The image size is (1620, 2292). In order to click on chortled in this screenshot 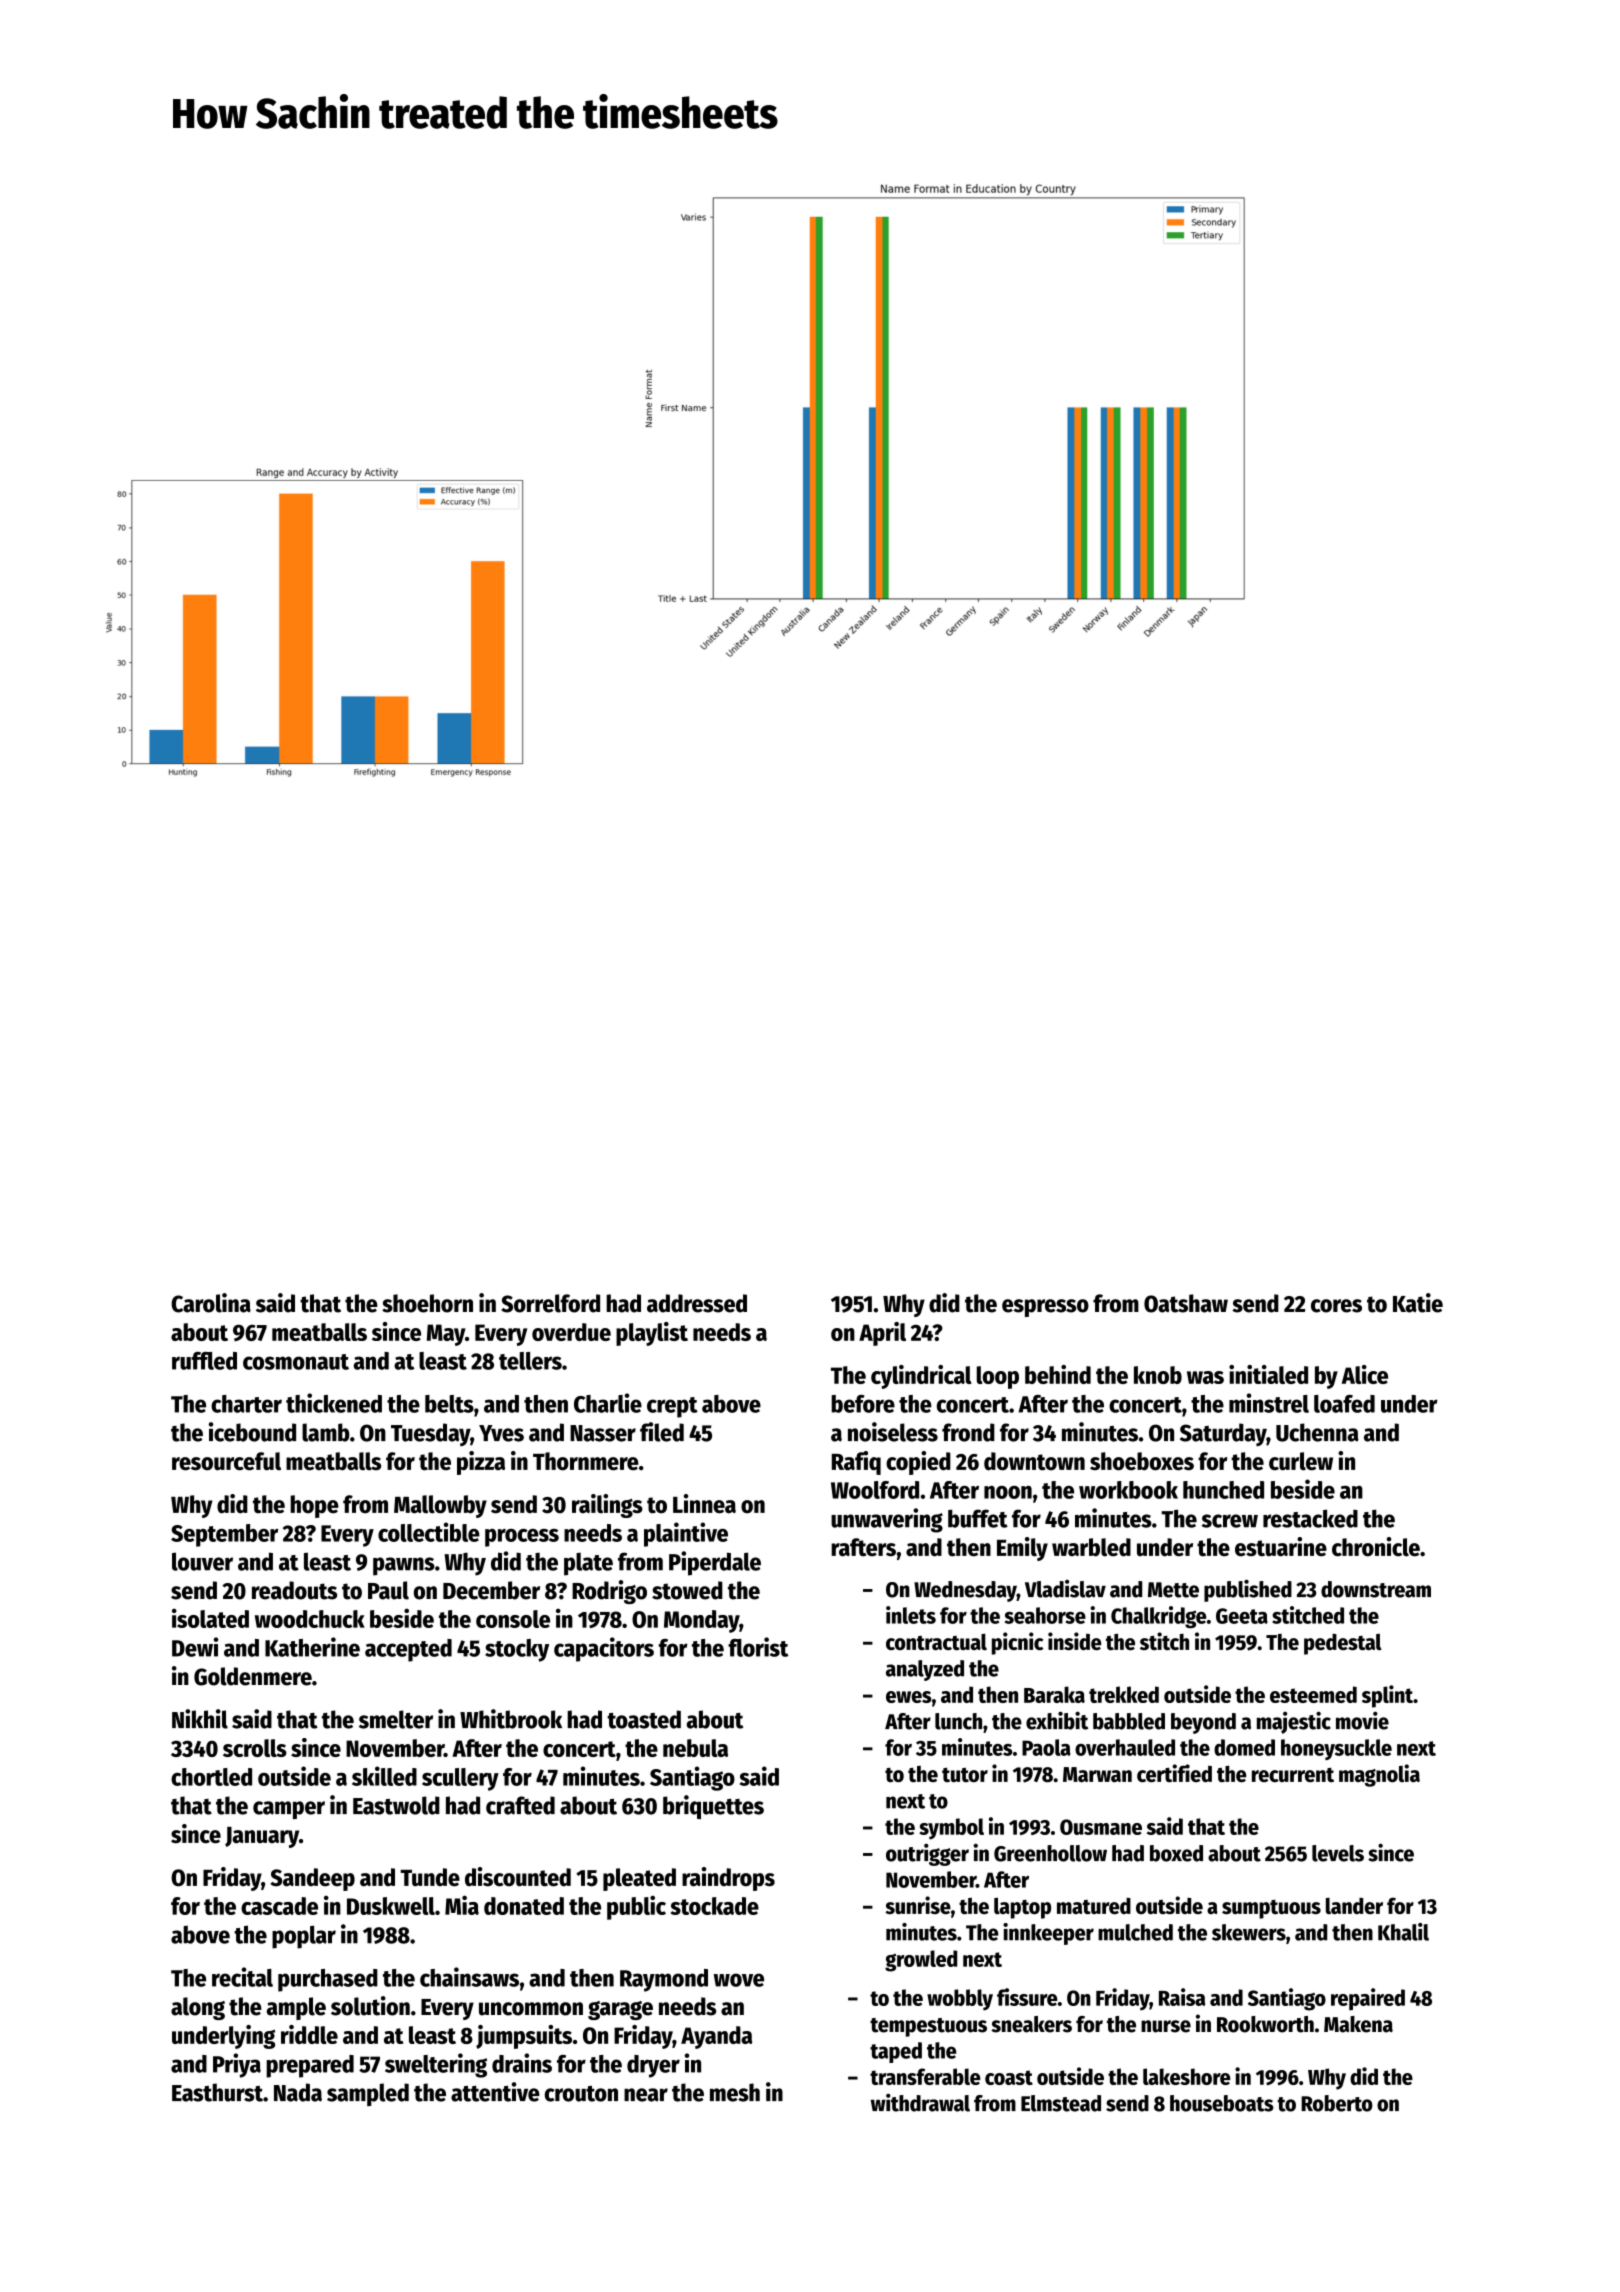, I will do `click(211, 1777)`.
